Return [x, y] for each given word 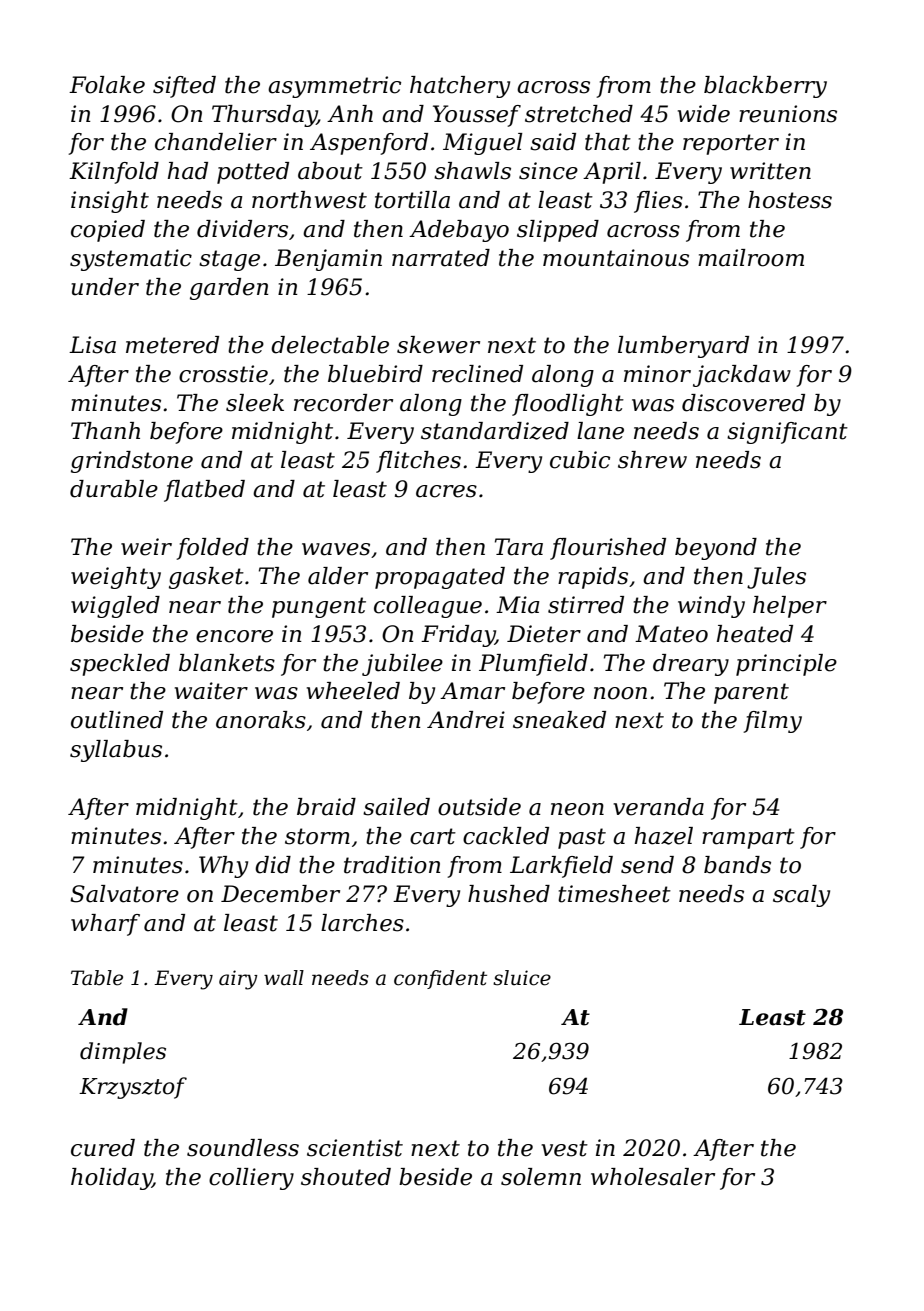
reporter [731, 144]
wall [284, 978]
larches [362, 923]
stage [229, 260]
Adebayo [459, 231]
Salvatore [124, 894]
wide [704, 114]
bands [737, 865]
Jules [776, 578]
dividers [242, 229]
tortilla [412, 200]
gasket [206, 578]
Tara [519, 547]
